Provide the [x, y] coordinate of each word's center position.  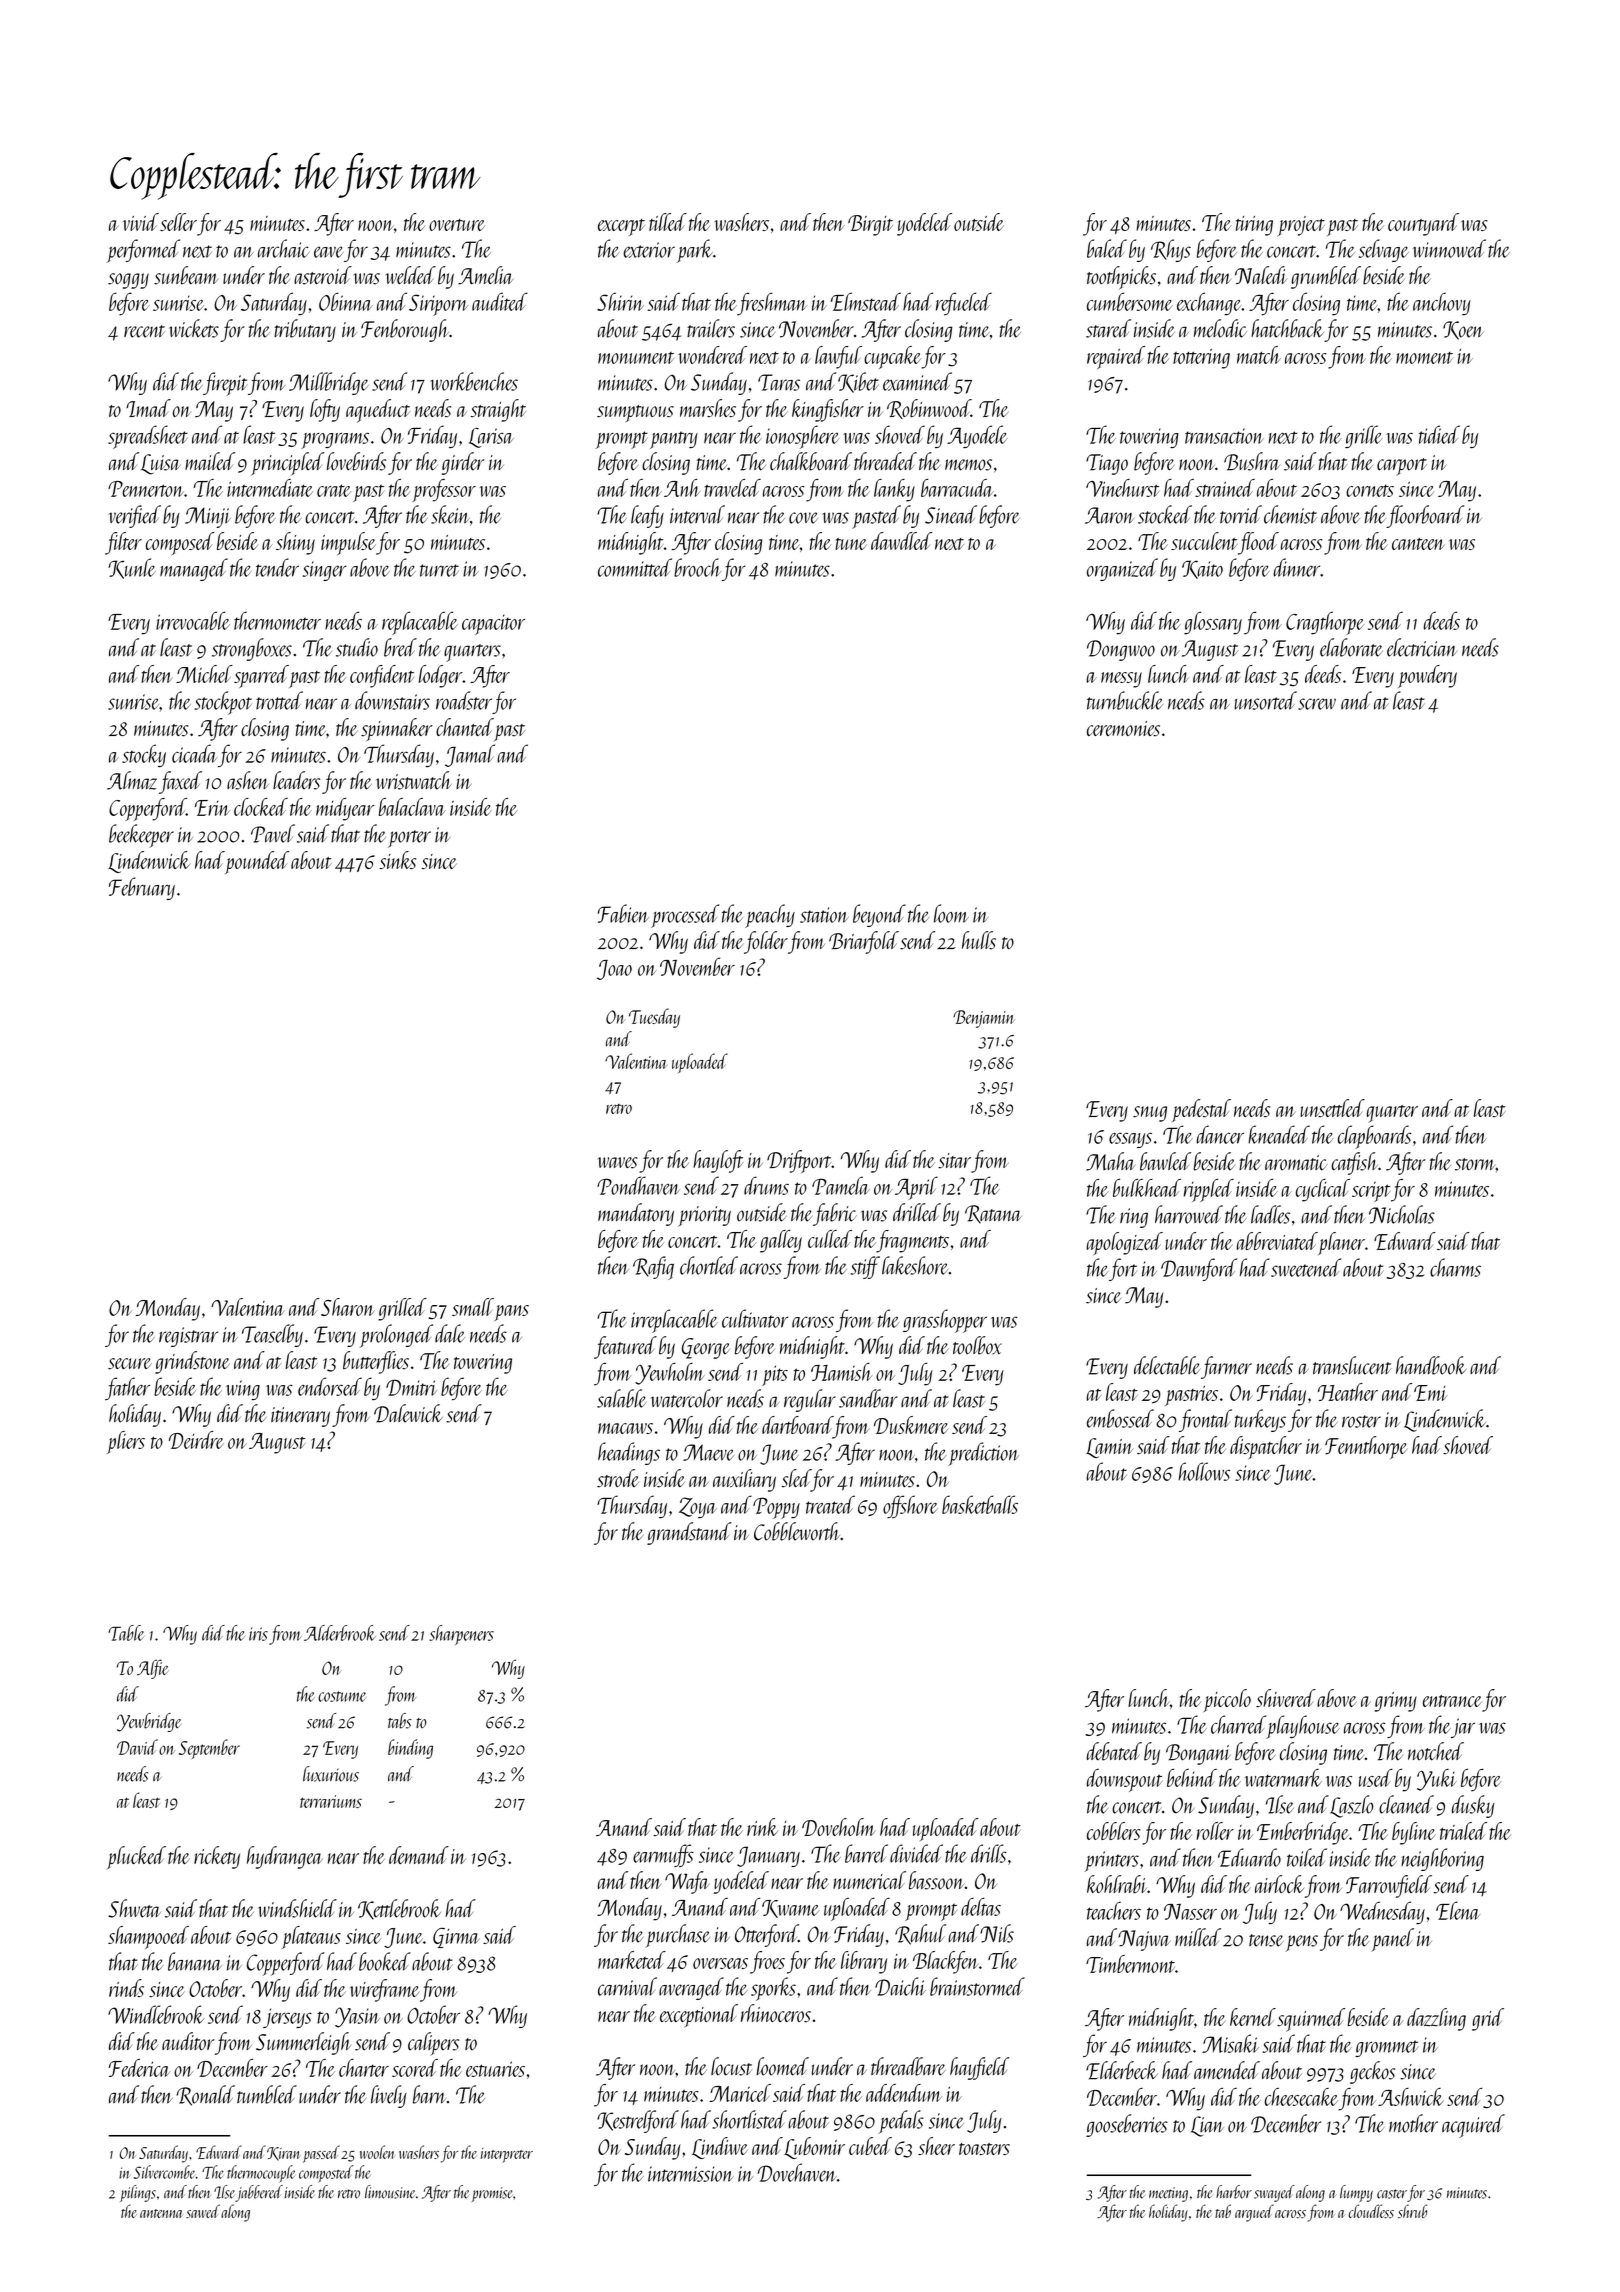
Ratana [993, 1214]
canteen [1418, 544]
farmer [1226, 1367]
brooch [697, 567]
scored [415, 2068]
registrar [188, 1337]
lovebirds [356, 461]
